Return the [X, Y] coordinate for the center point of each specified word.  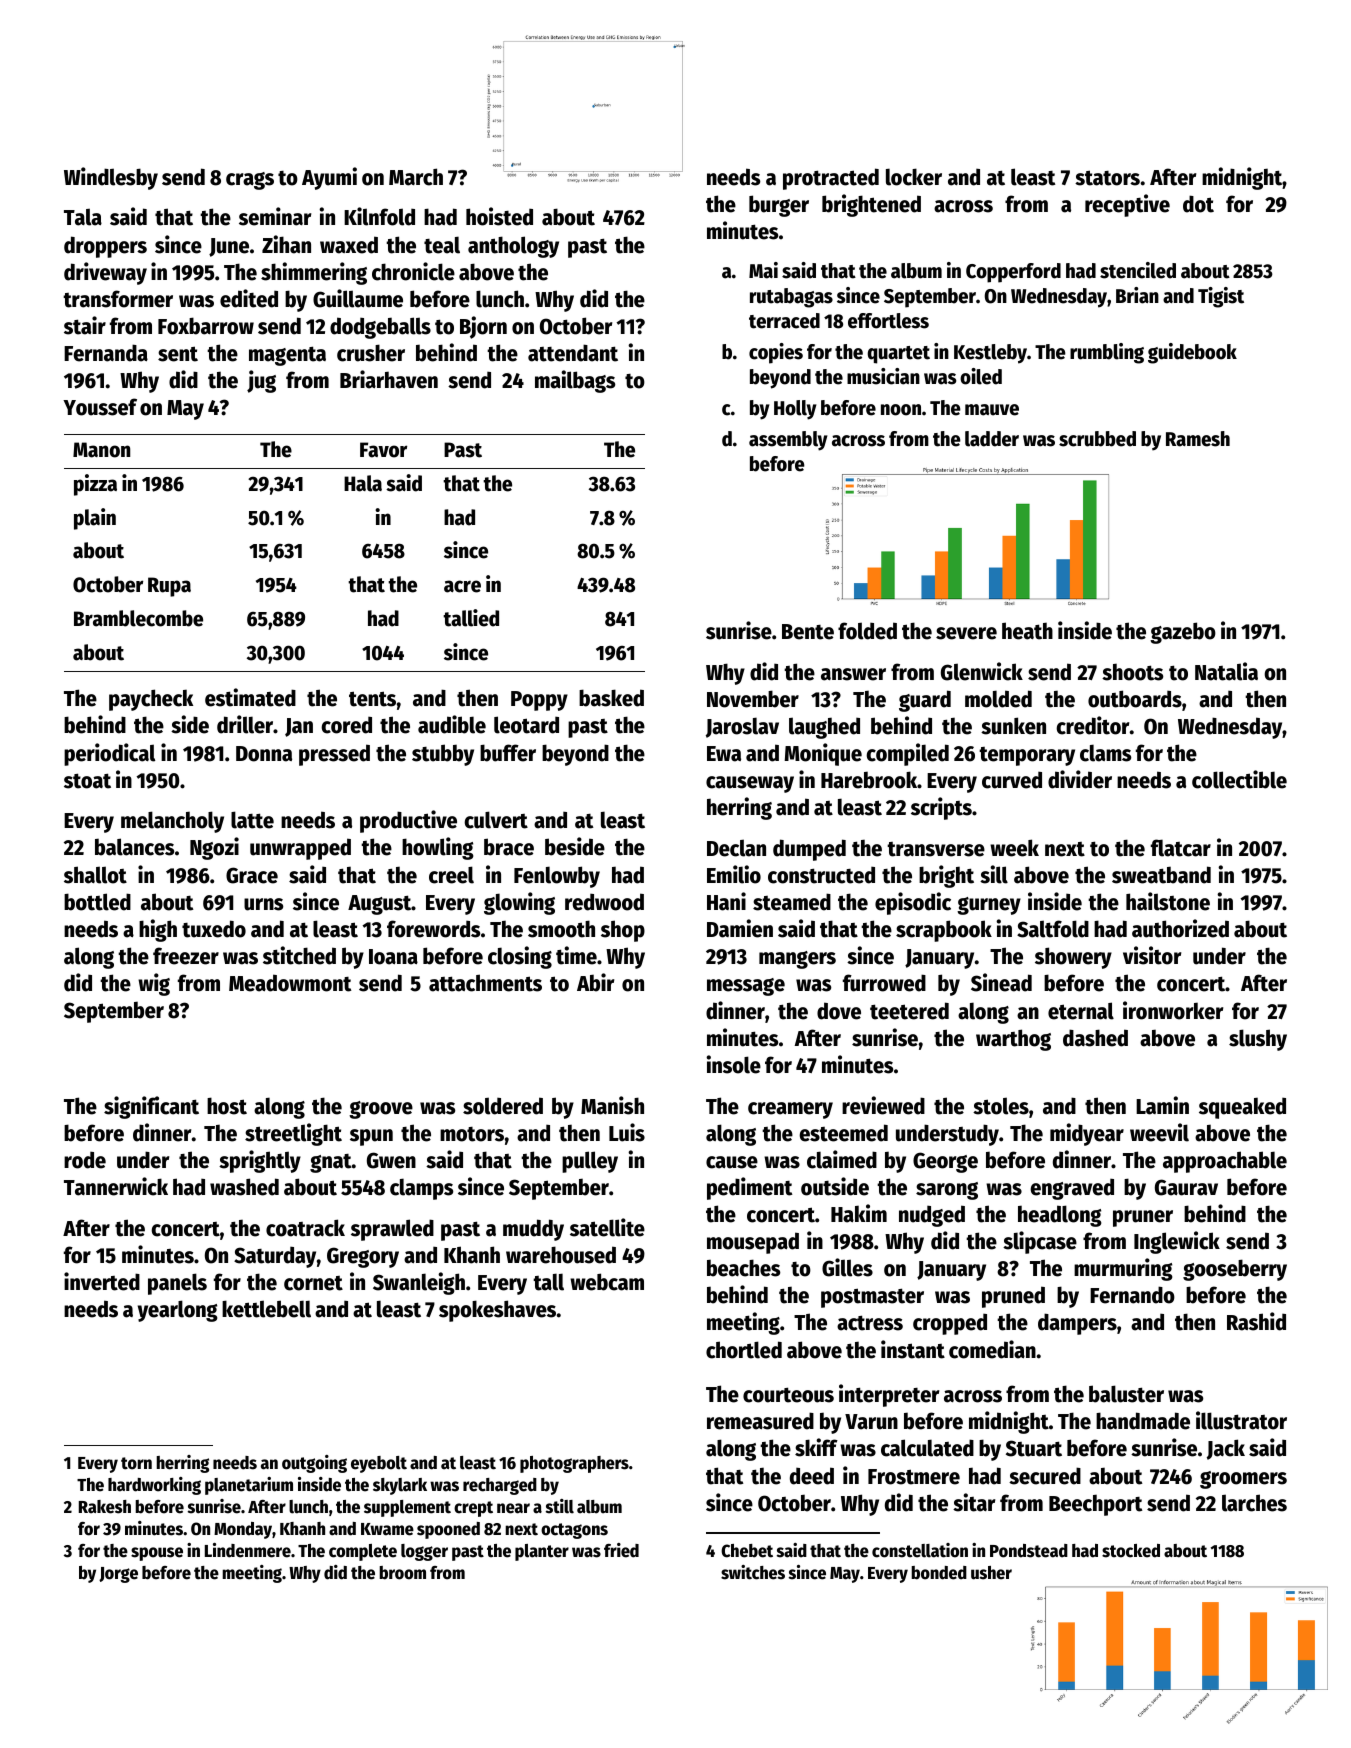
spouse [157, 1554]
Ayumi [329, 178]
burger [779, 206]
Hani [726, 901]
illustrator [1241, 1420]
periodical [109, 754]
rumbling [1107, 353]
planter [542, 1552]
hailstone [1168, 901]
